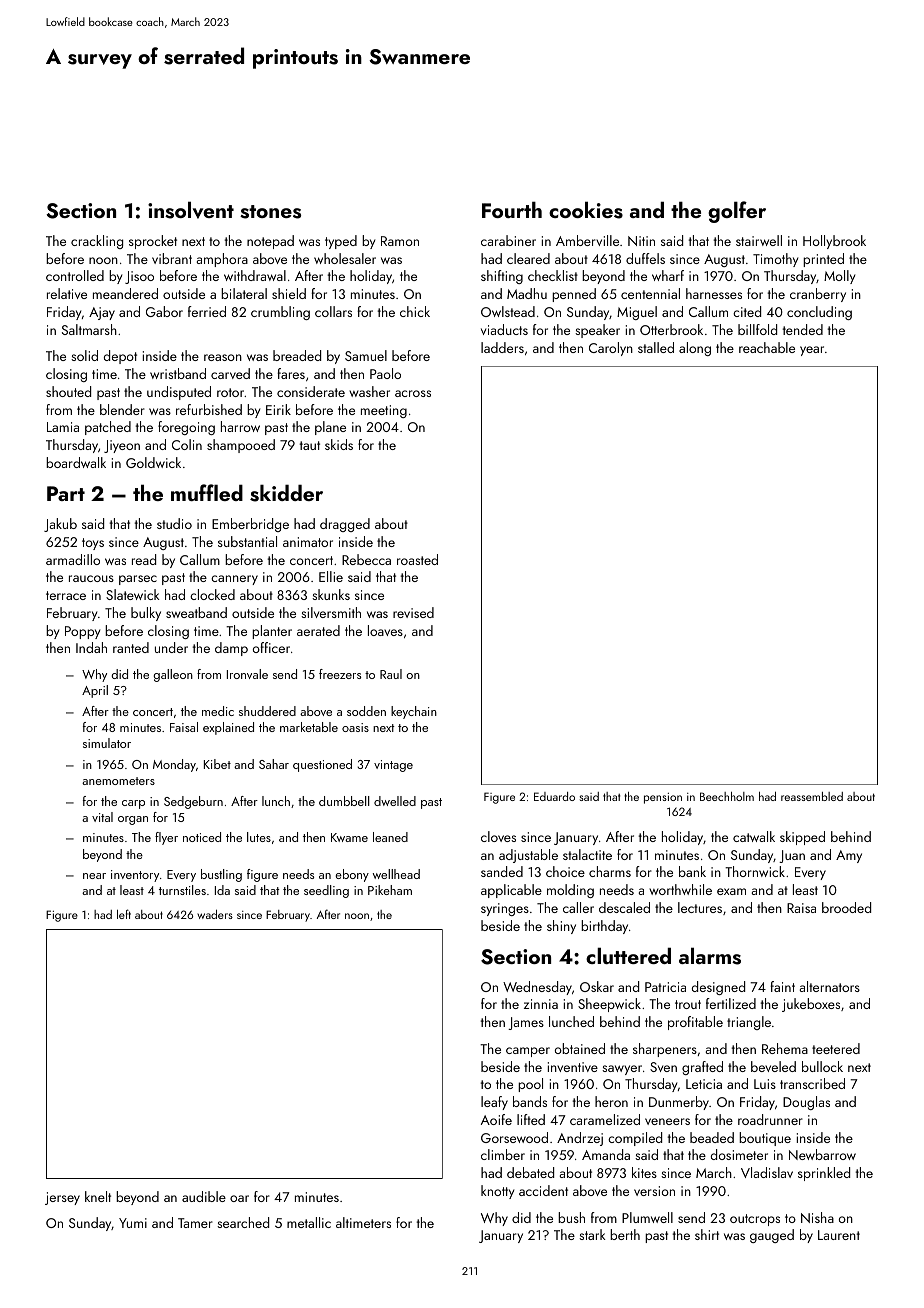 The width and height of the screenshot is (924, 1308). What do you see at coordinates (611, 349) in the screenshot?
I see `Carolyn` at bounding box center [611, 349].
